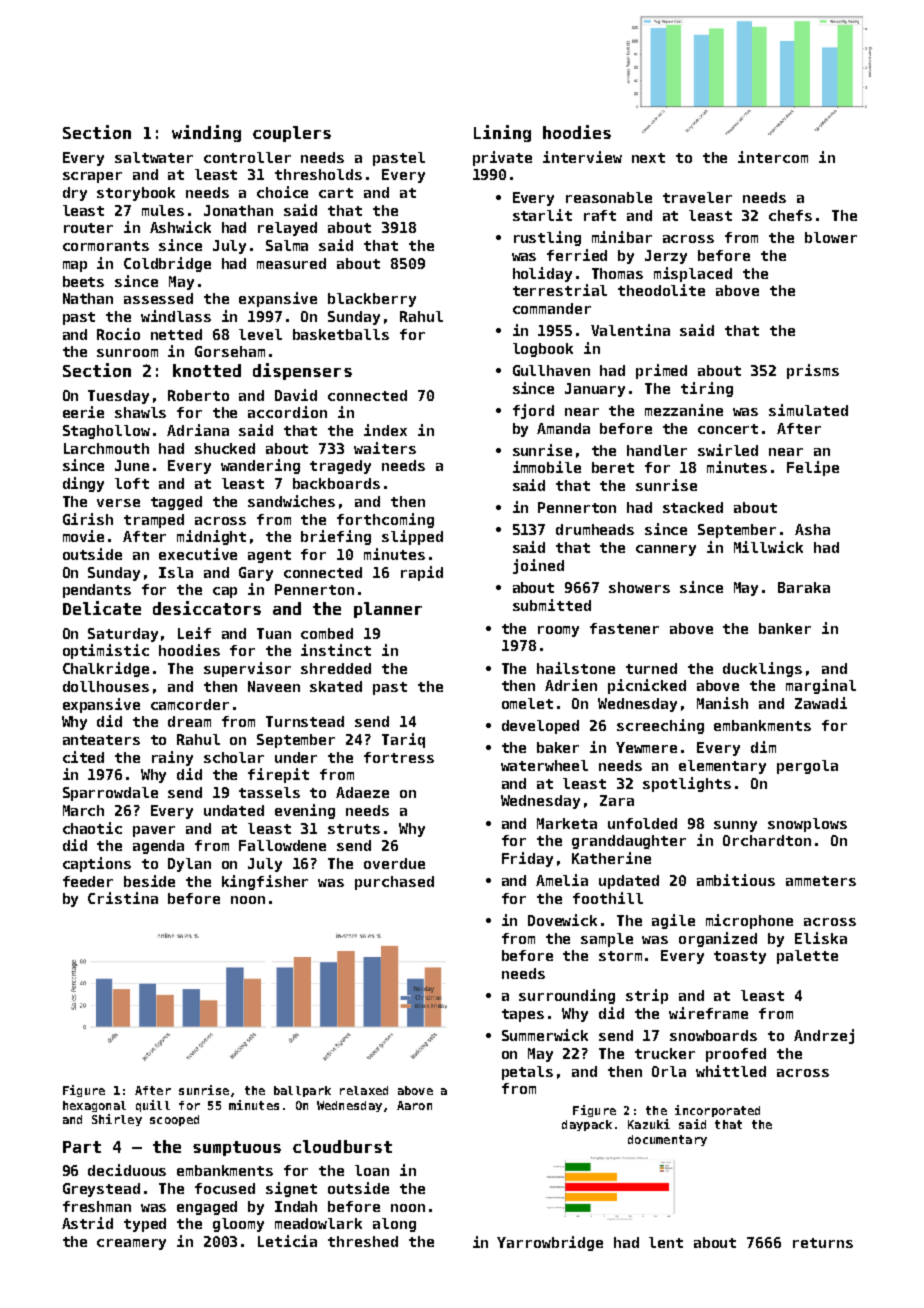 The width and height of the screenshot is (924, 1308). I want to click on loft, so click(132, 483).
